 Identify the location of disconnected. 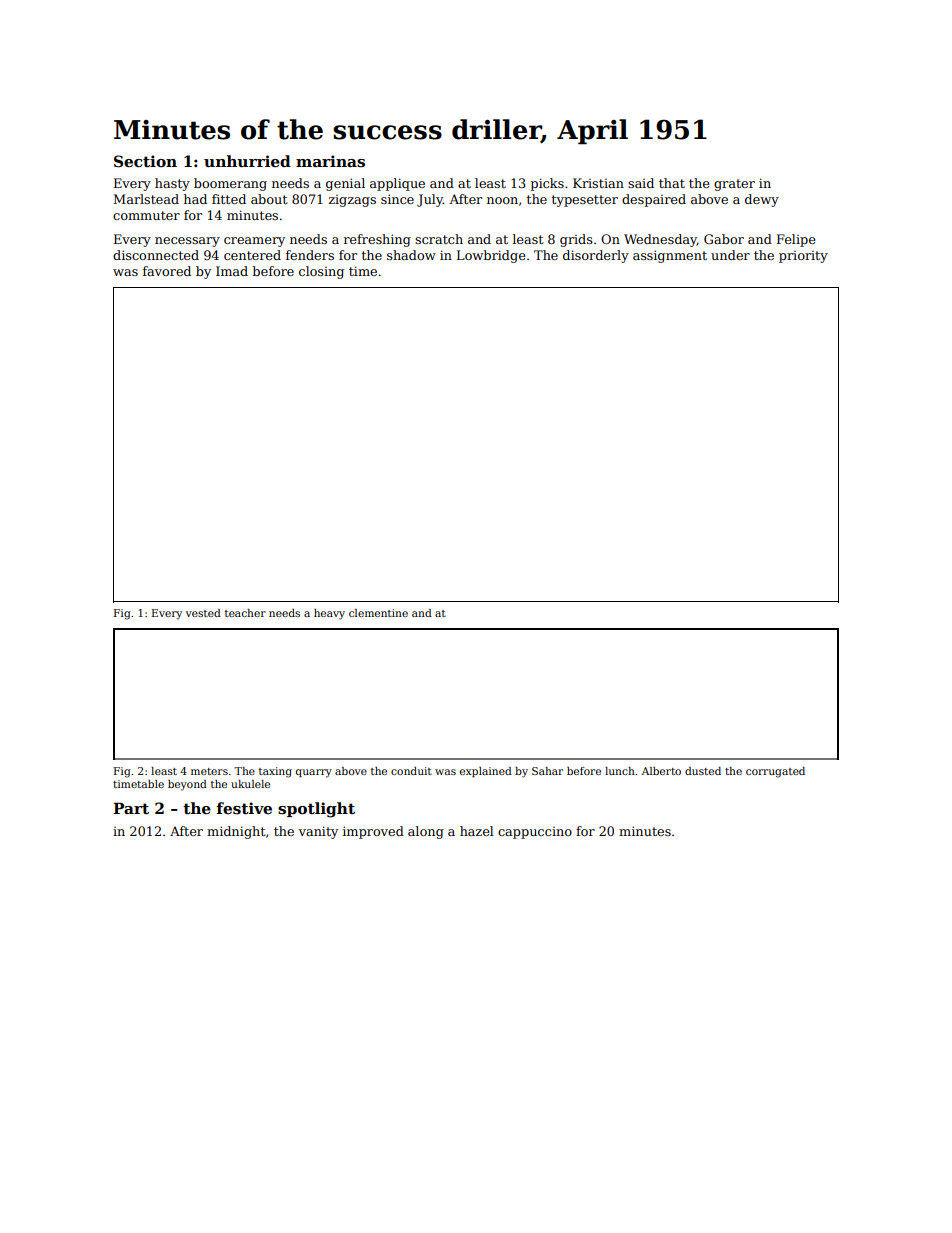
(156, 255).
